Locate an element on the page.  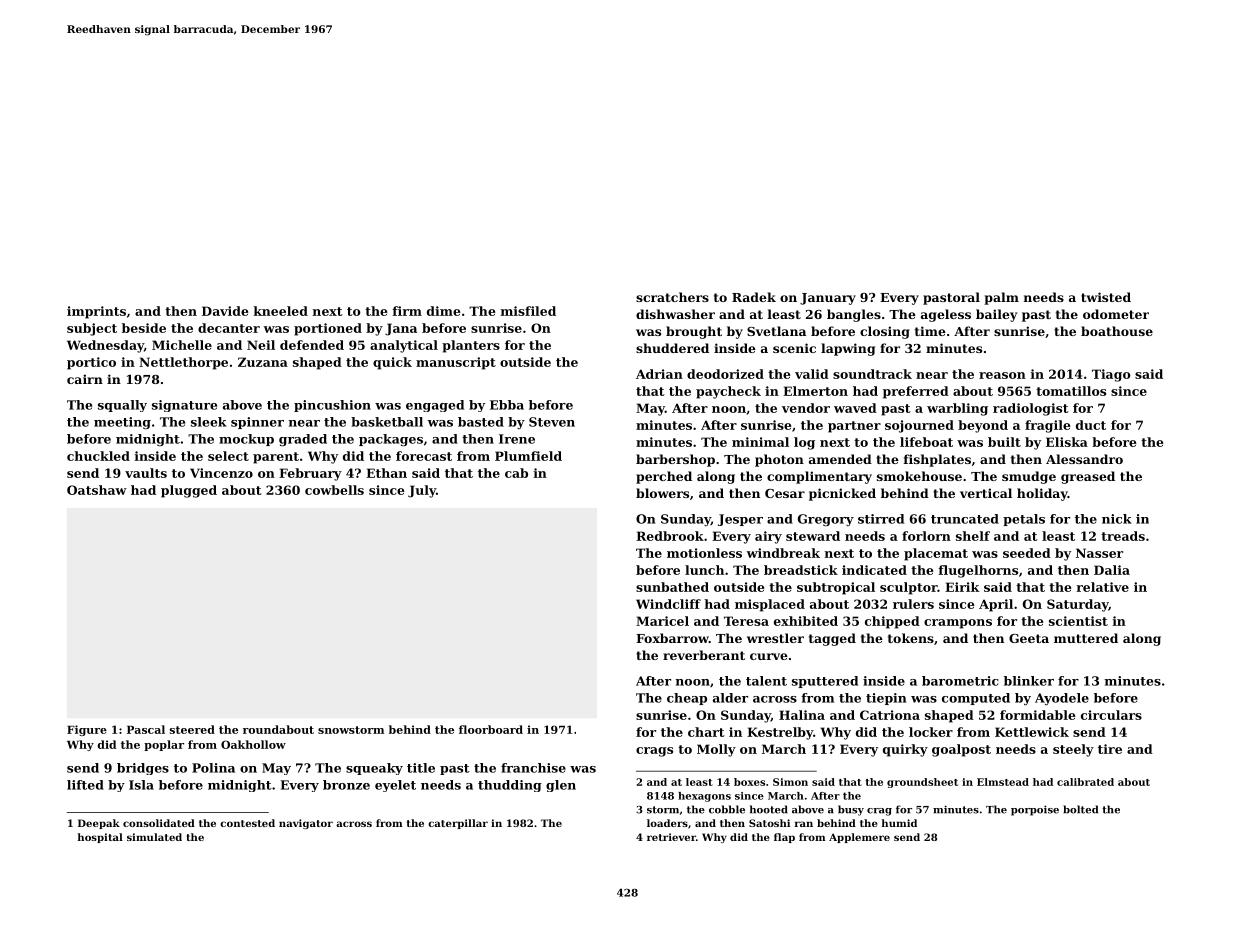
smudge is located at coordinates (1029, 477).
